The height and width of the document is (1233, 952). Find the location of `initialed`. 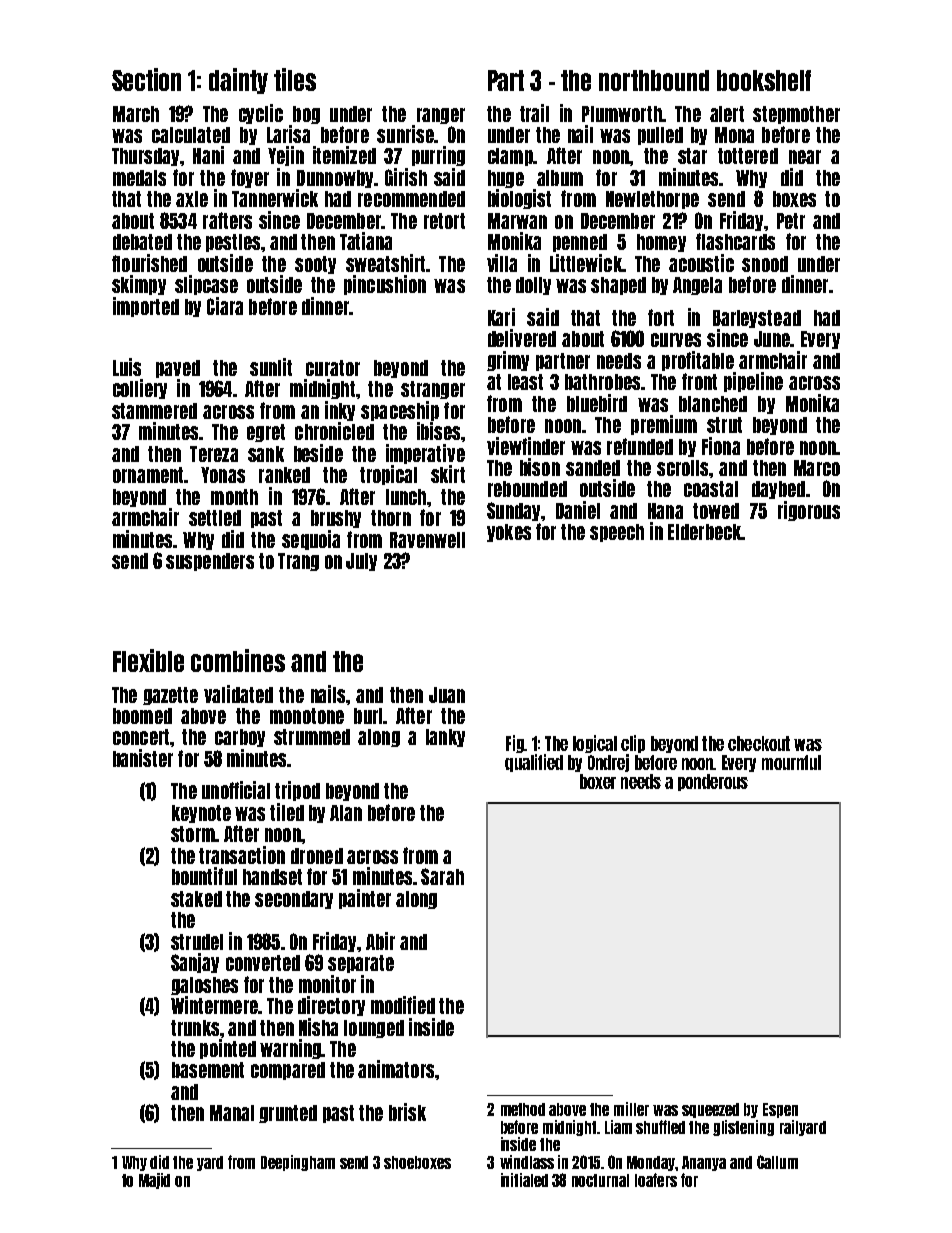

initialed is located at coordinates (524, 1180).
